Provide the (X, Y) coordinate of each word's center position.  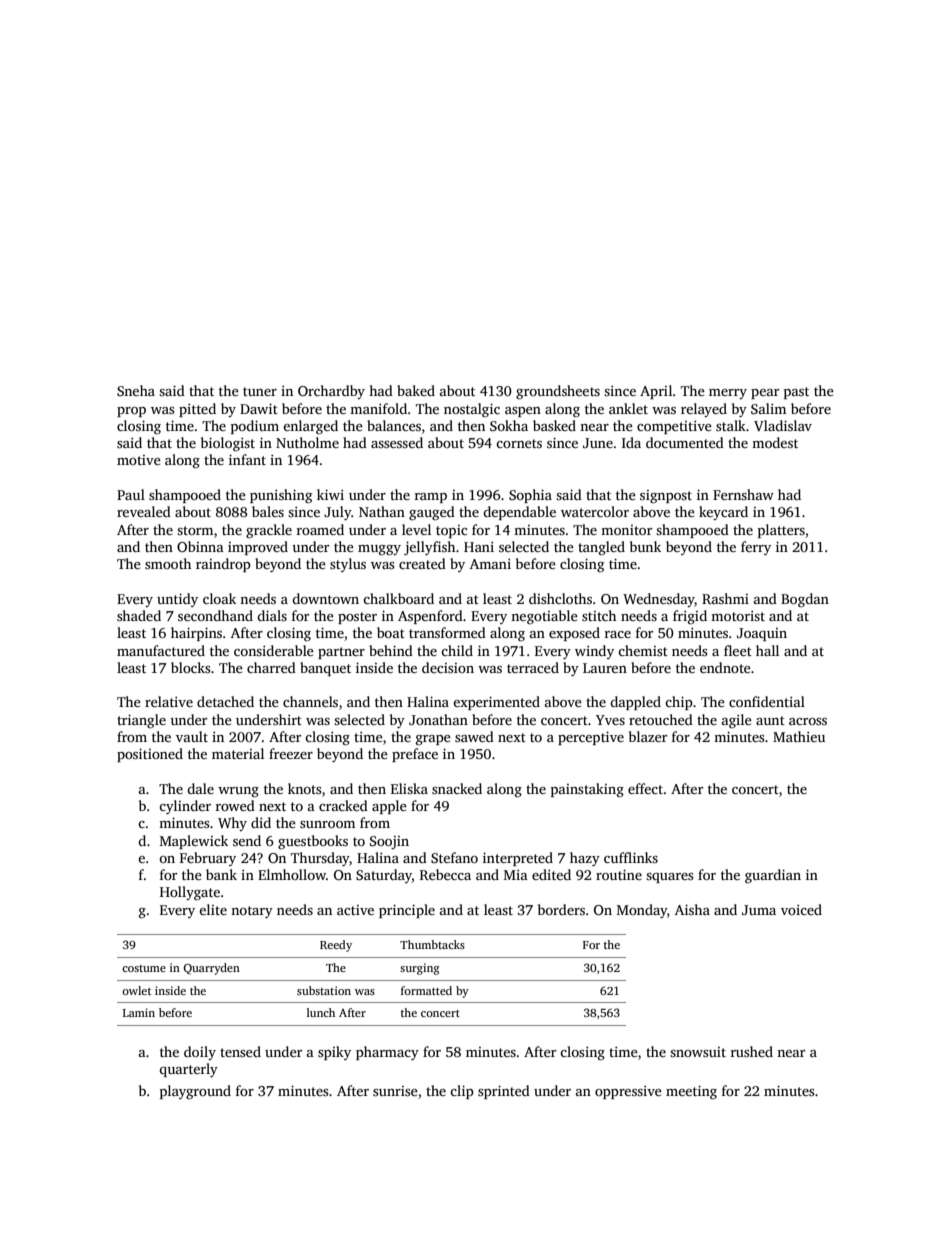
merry (728, 394)
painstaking (587, 790)
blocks (191, 667)
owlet (136, 990)
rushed (752, 1051)
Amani (490, 564)
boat (391, 632)
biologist (228, 444)
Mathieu (799, 736)
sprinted (504, 1092)
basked (554, 425)
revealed (144, 511)
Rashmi (725, 598)
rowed (235, 805)
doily (200, 1053)
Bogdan (805, 600)
